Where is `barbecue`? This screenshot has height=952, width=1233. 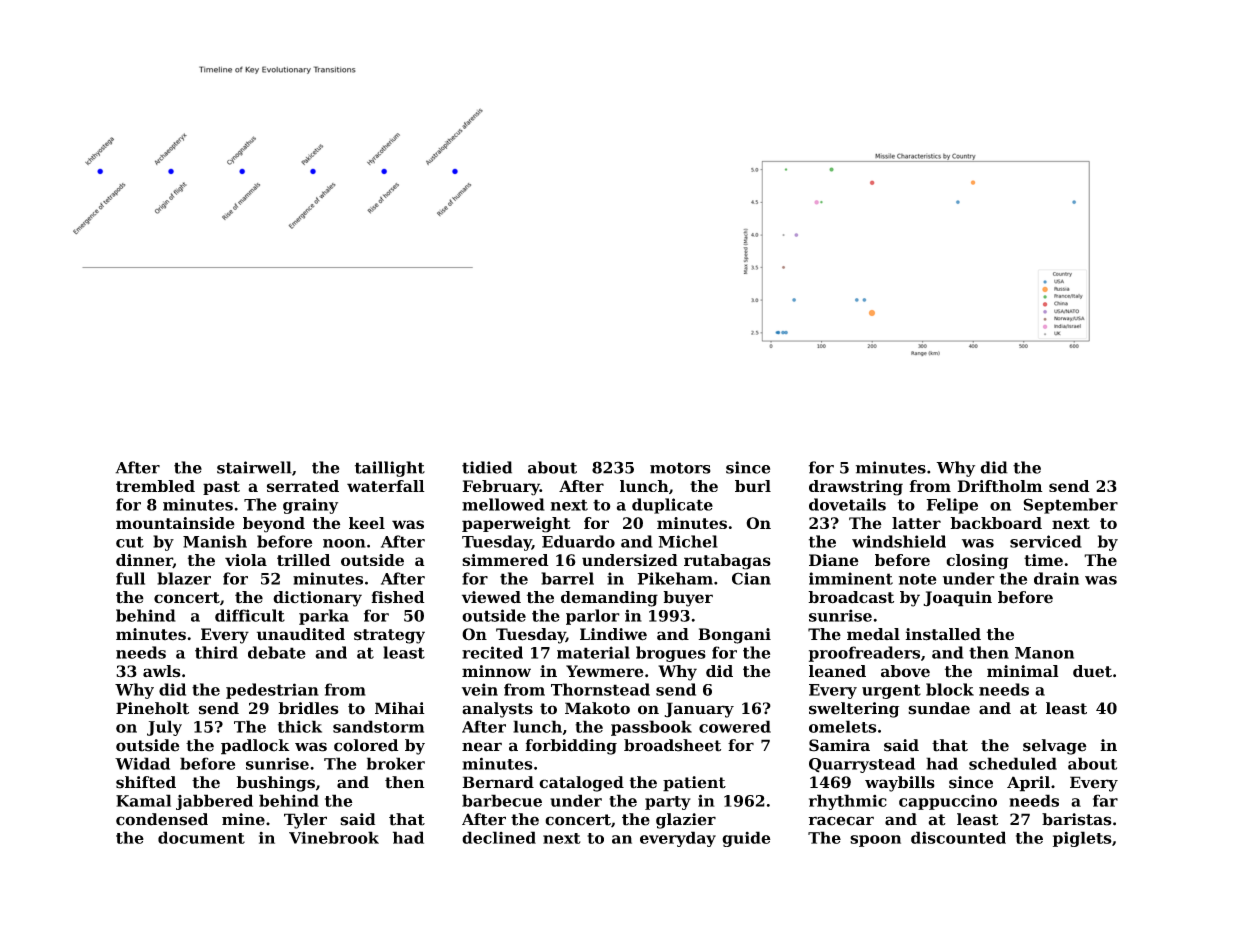 barbecue is located at coordinates (502, 800).
